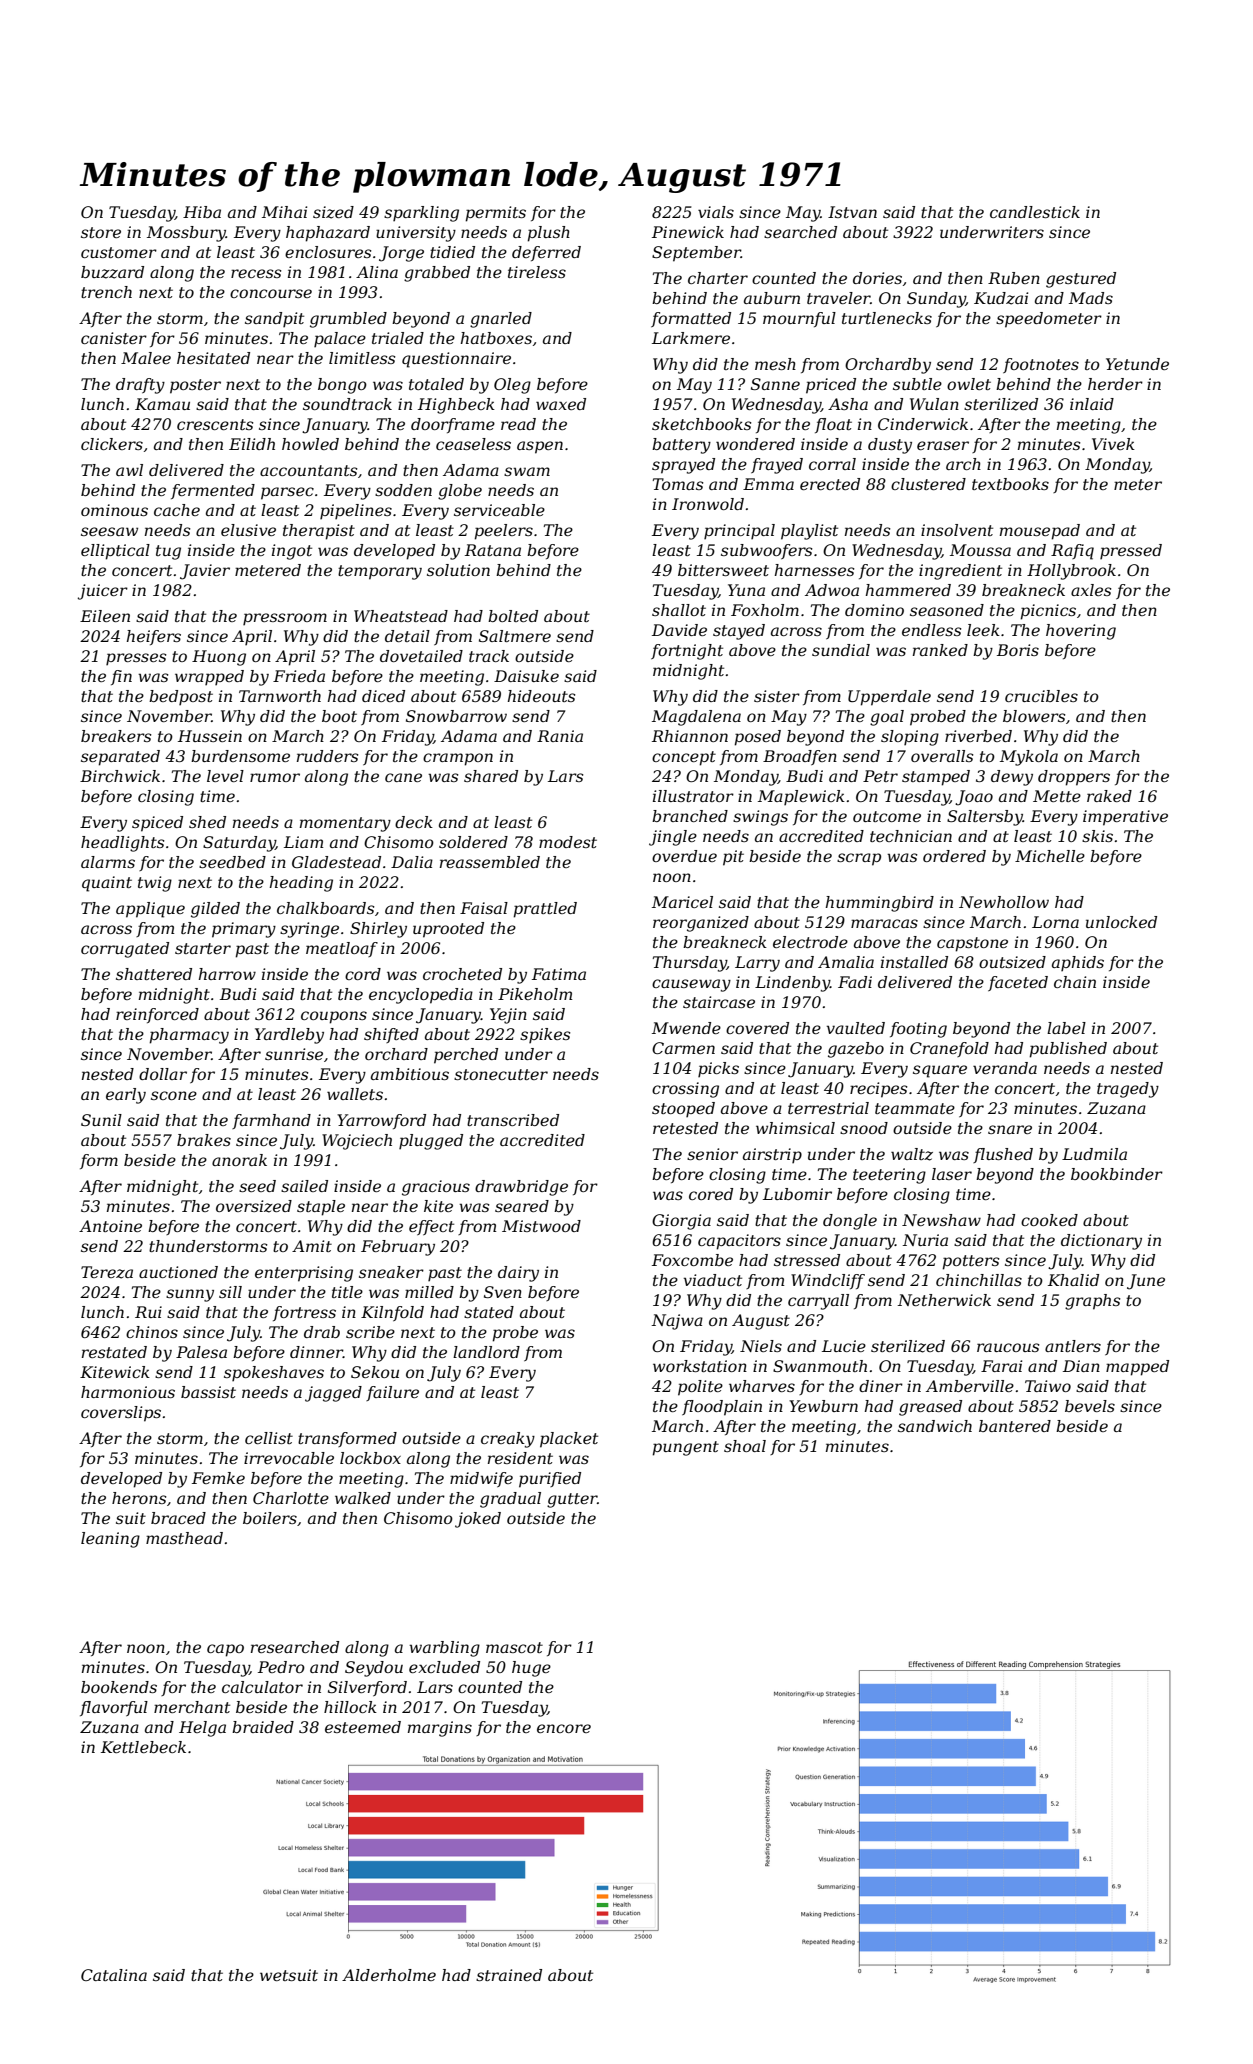  I want to click on dovetailed, so click(421, 656).
